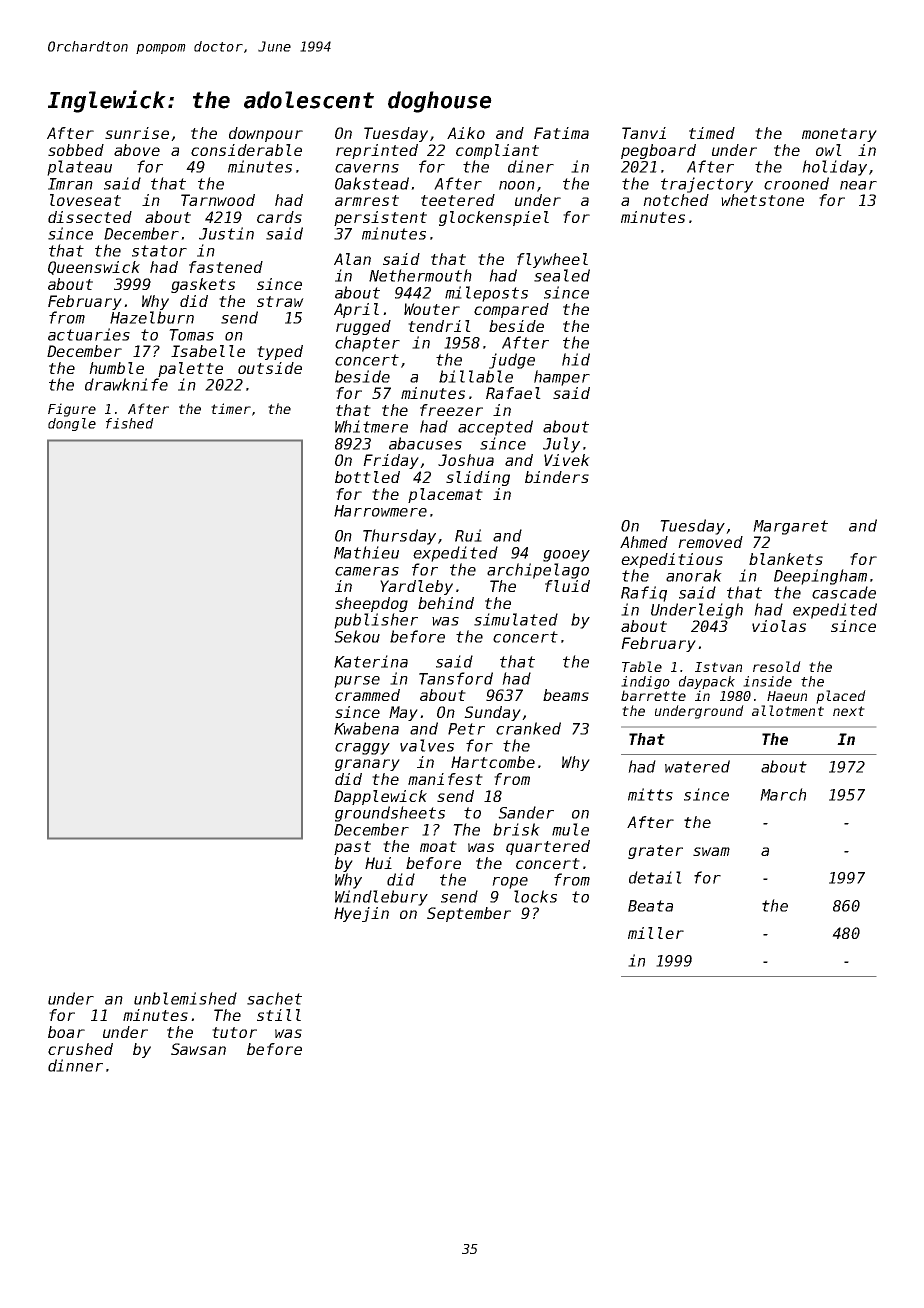 The image size is (924, 1308). What do you see at coordinates (535, 896) in the page?
I see `locks` at bounding box center [535, 896].
